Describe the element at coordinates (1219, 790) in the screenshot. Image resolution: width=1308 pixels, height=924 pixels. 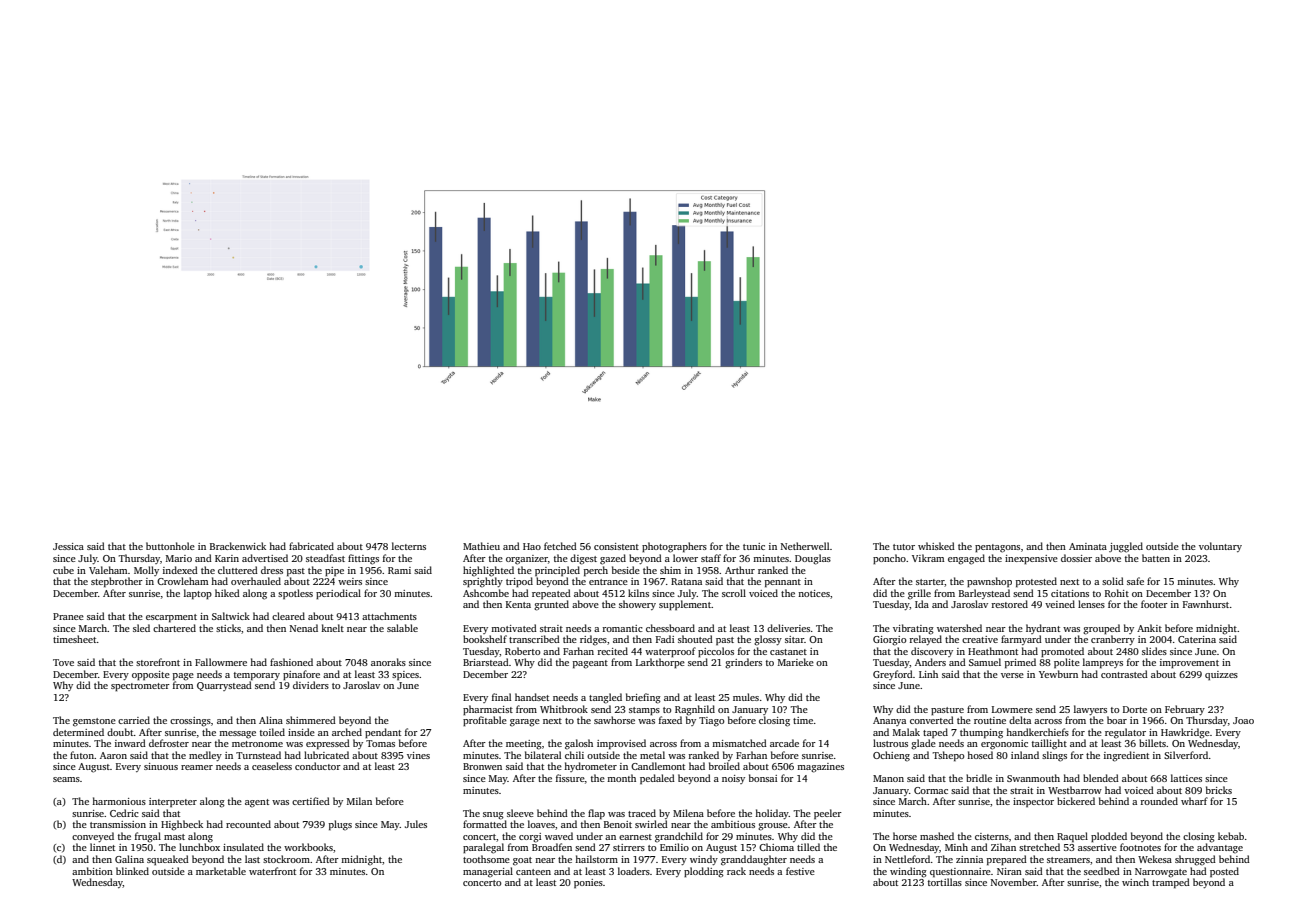
I see `bricks` at that location.
